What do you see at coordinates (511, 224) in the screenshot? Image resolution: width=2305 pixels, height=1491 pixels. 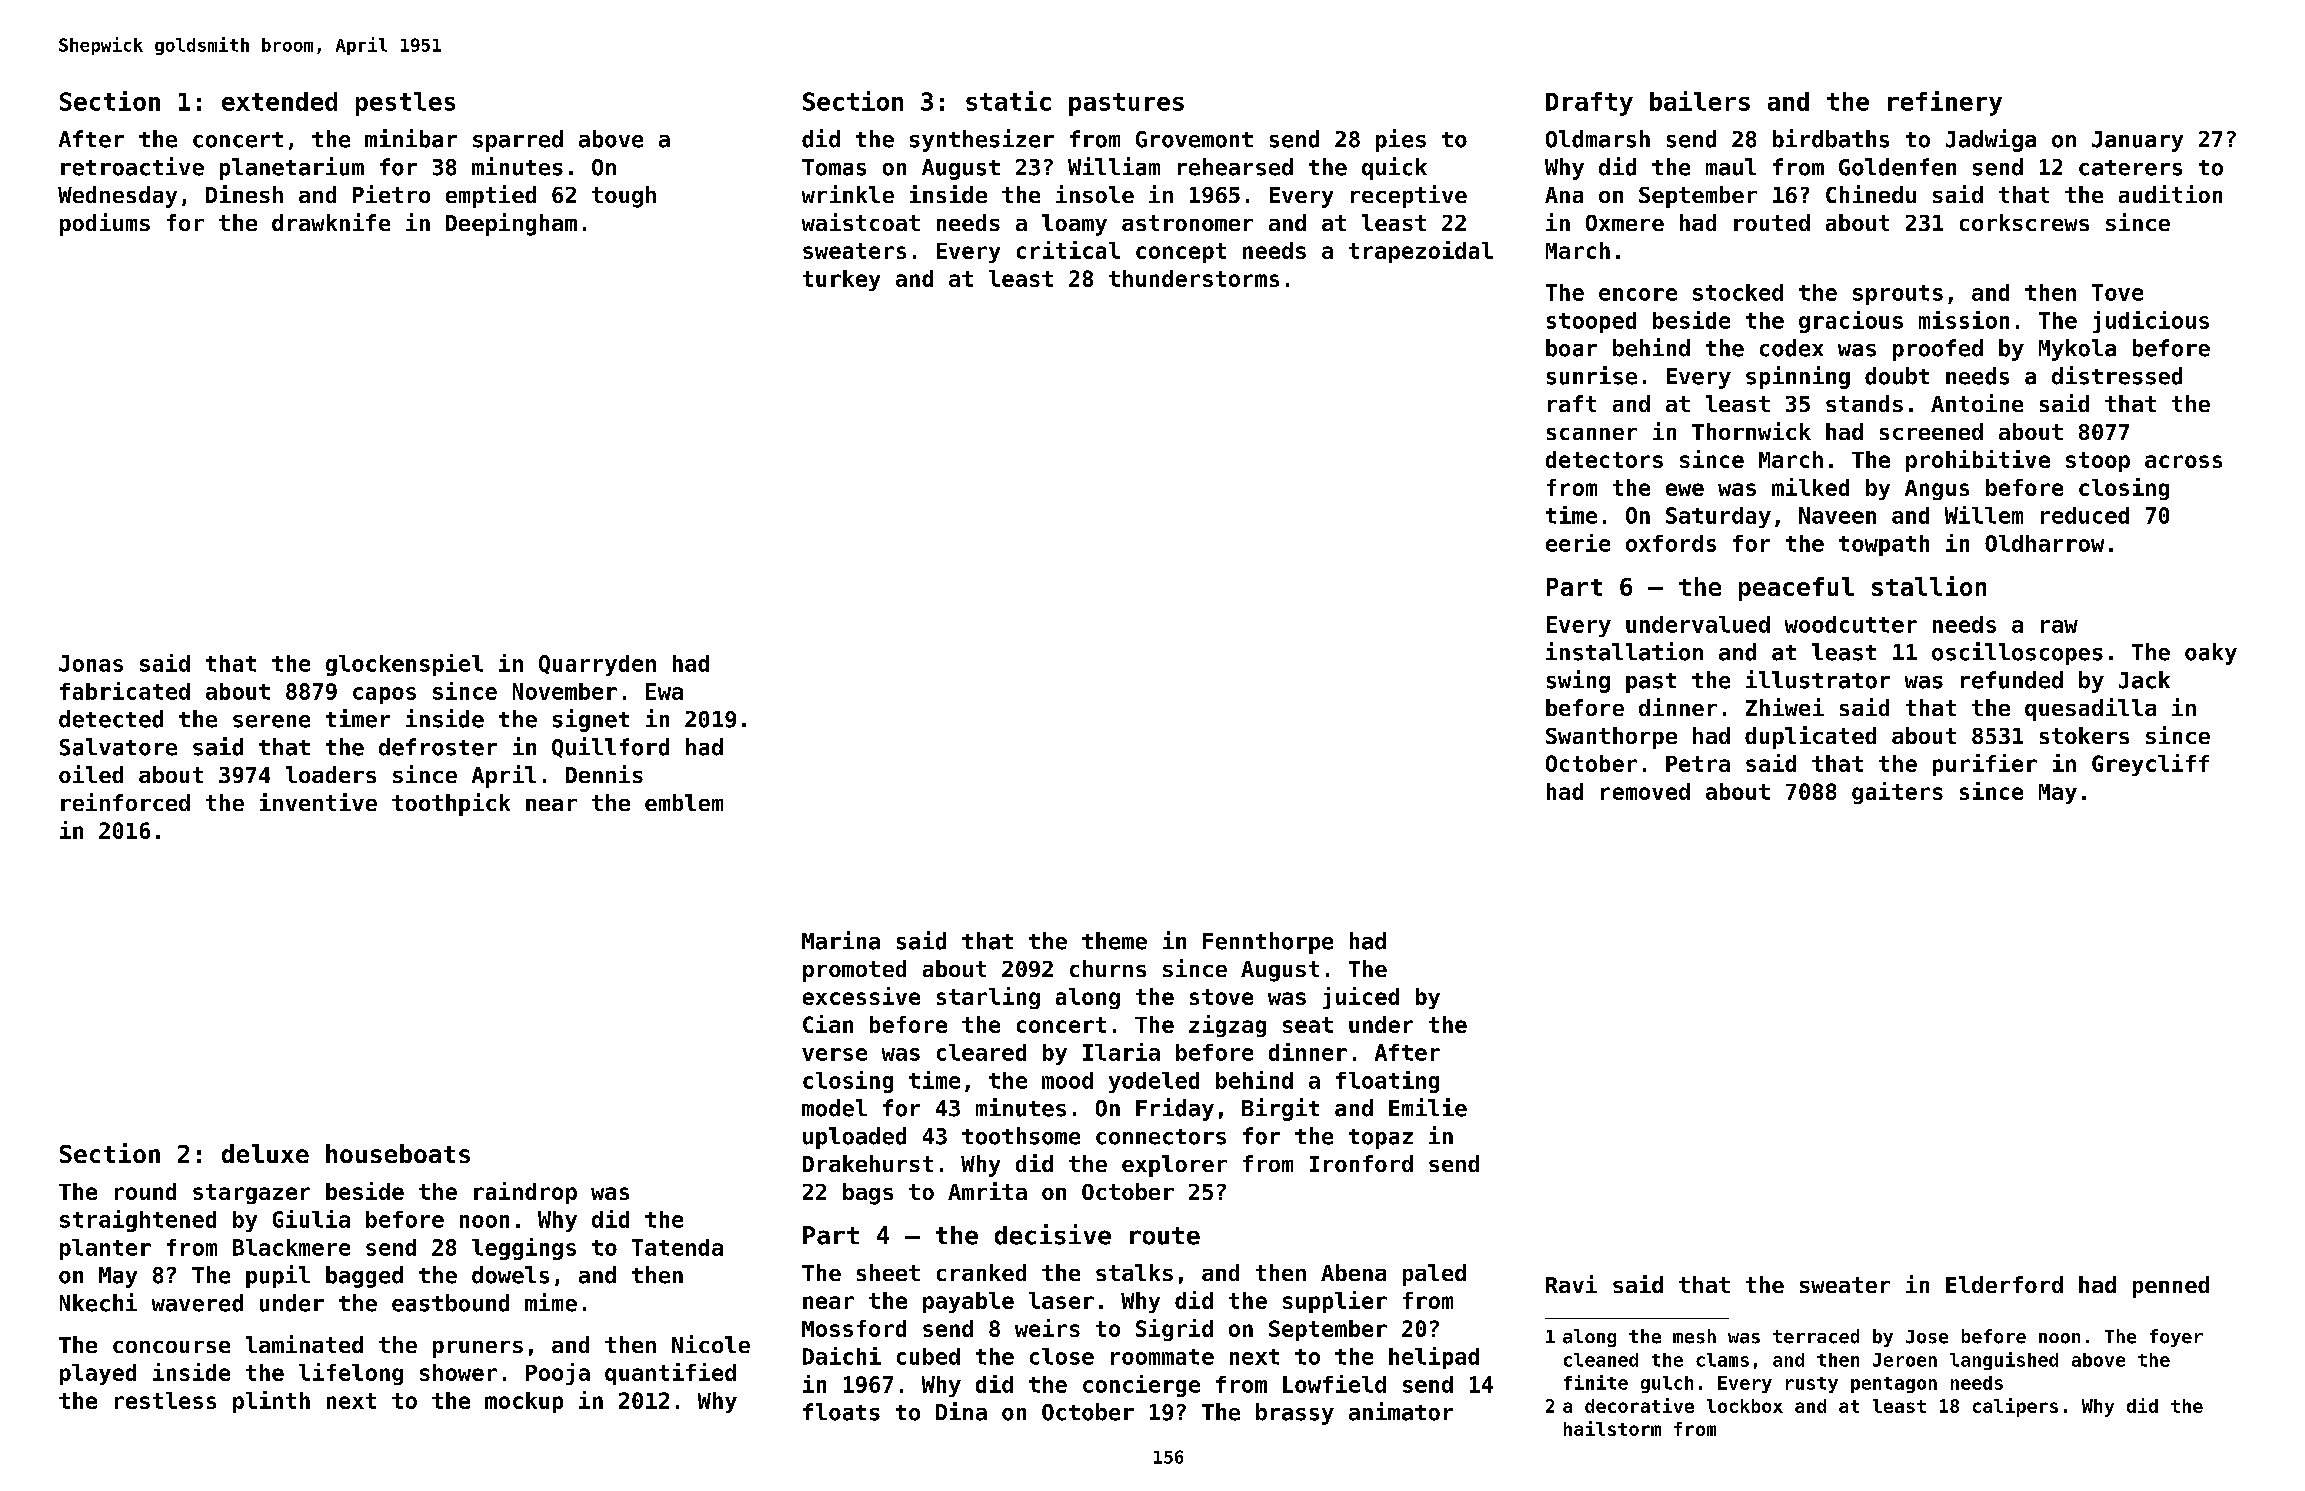 I see `Deepingham` at bounding box center [511, 224].
